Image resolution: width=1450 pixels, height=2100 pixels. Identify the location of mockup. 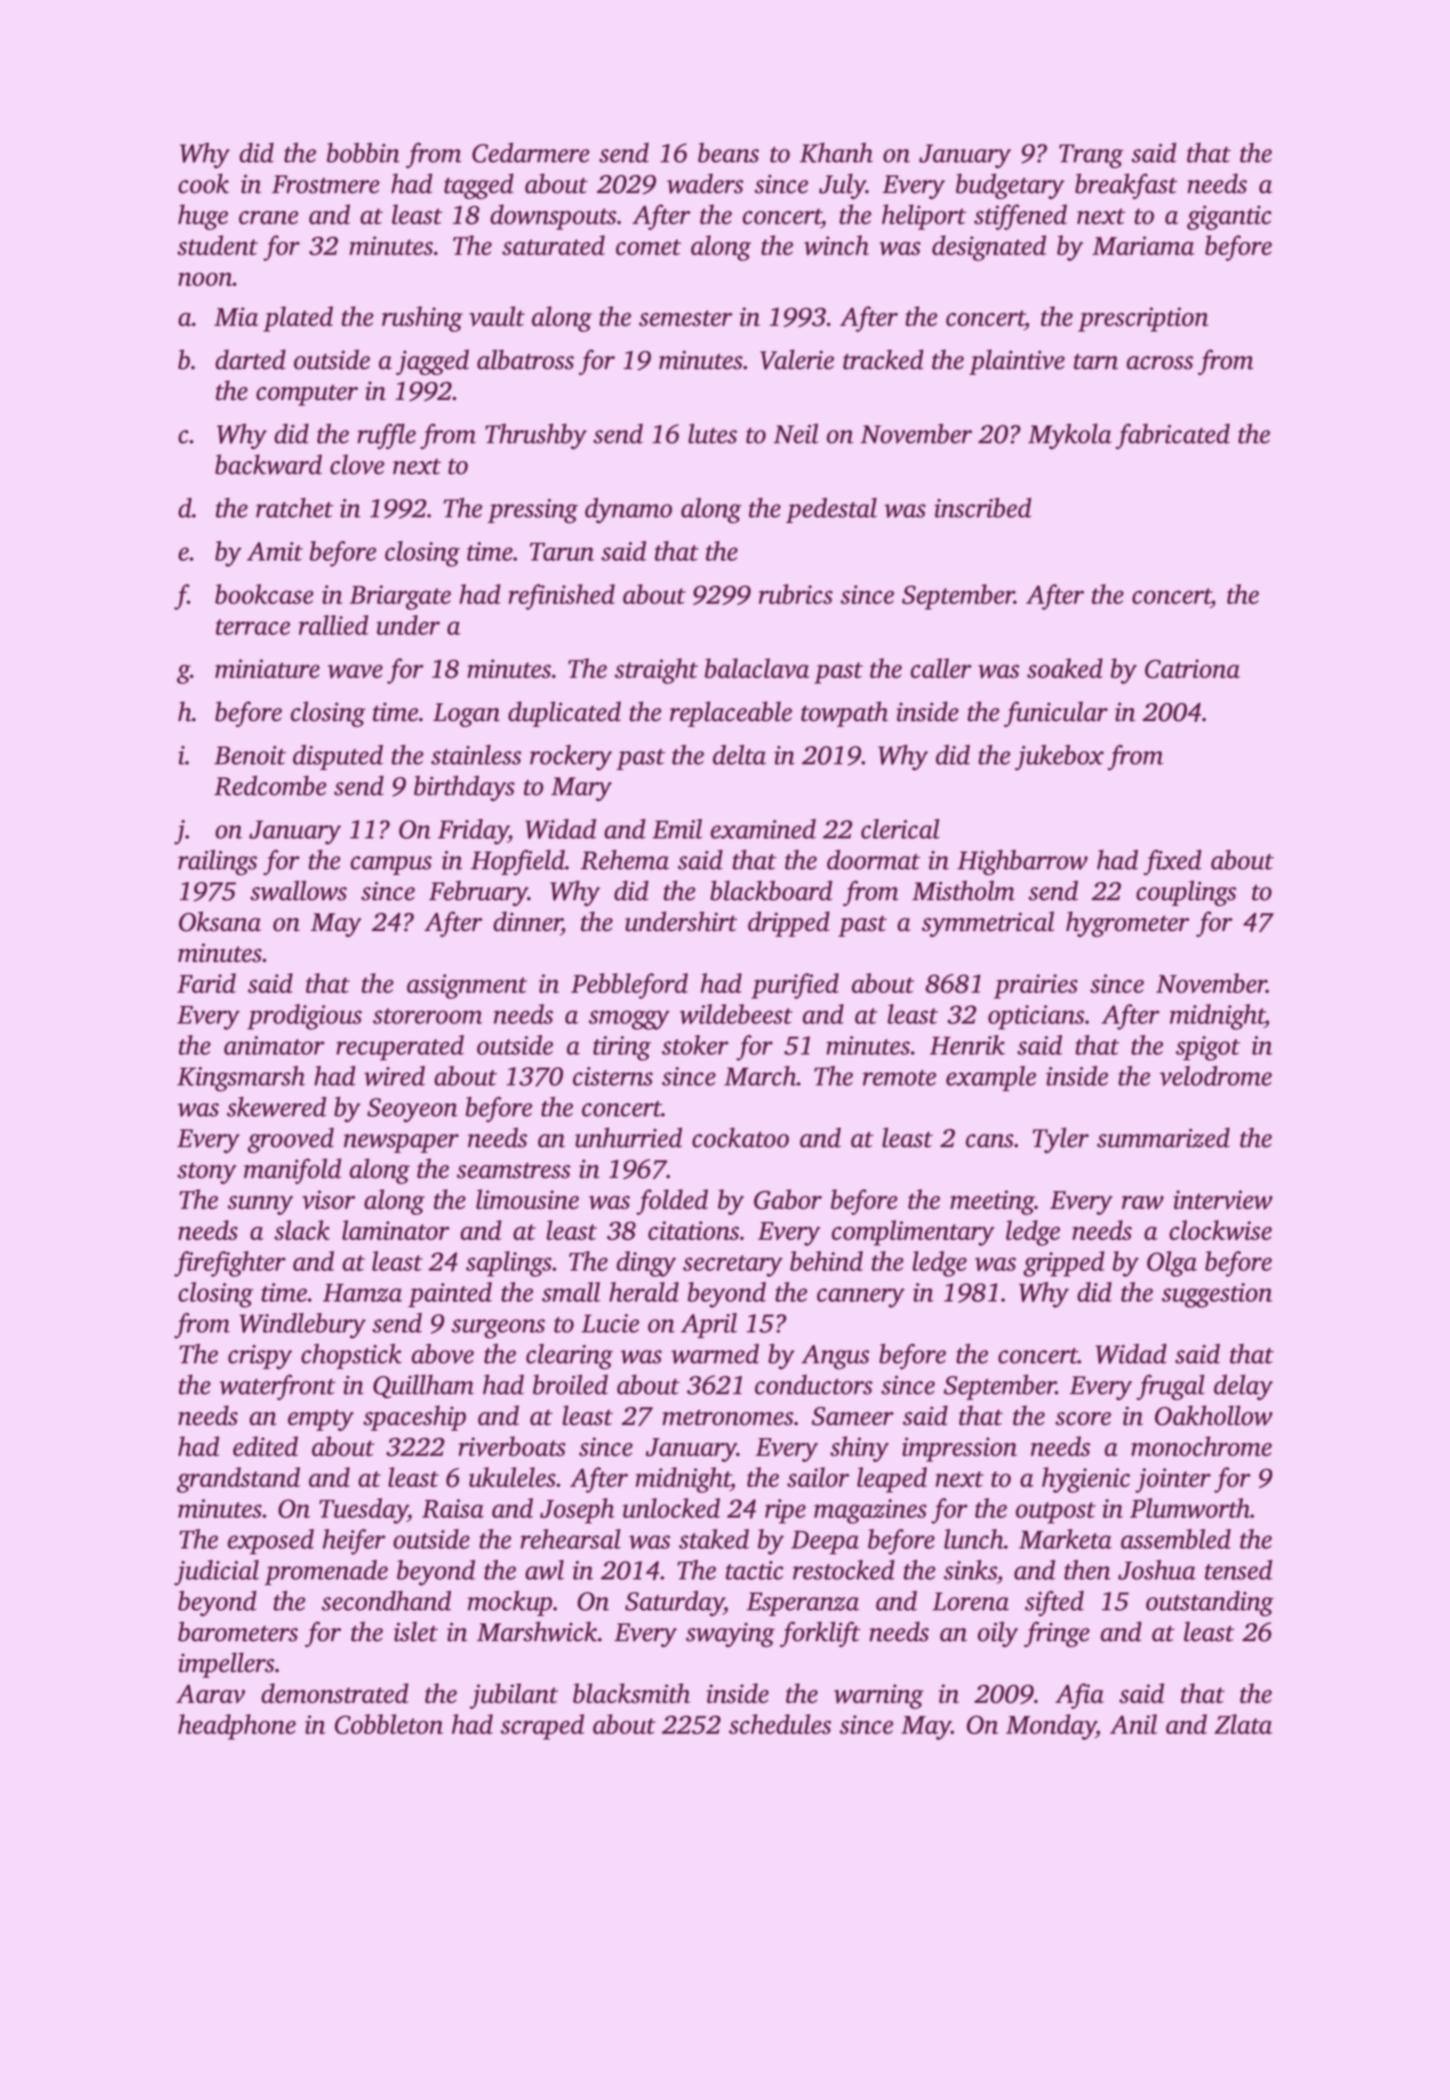
(510, 1603).
